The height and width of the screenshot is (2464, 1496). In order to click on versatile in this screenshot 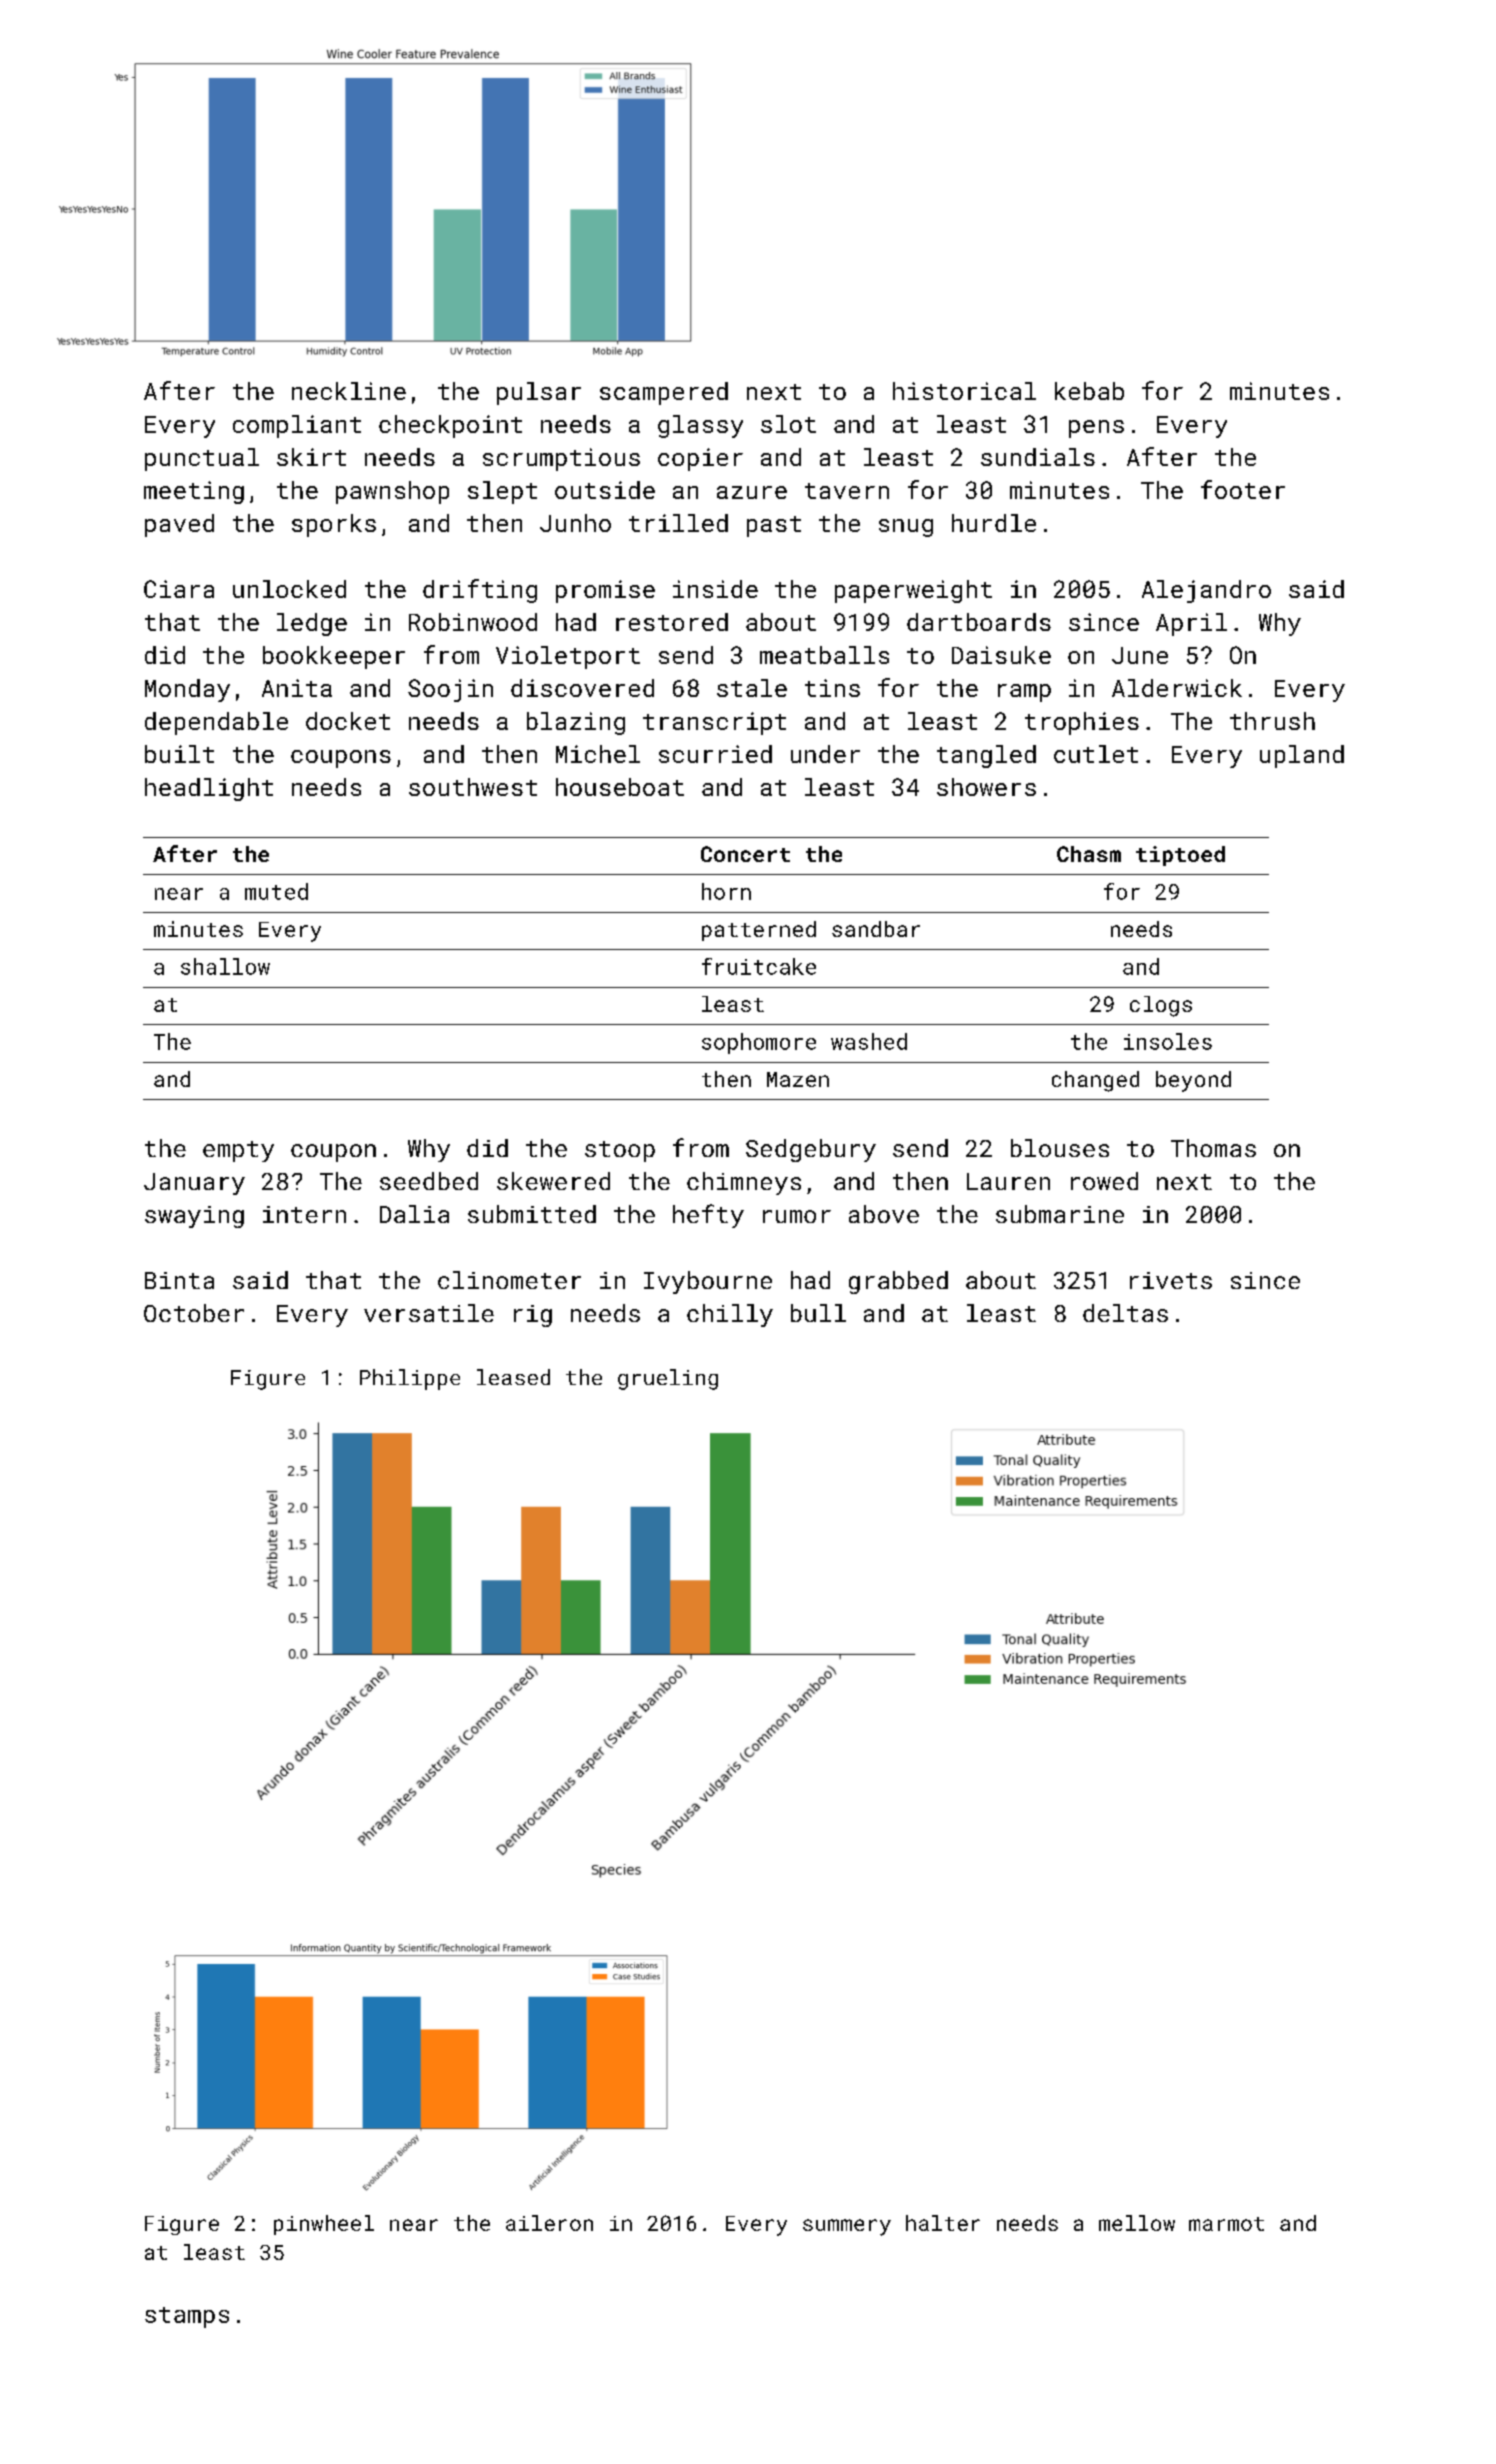, I will do `click(429, 1313)`.
